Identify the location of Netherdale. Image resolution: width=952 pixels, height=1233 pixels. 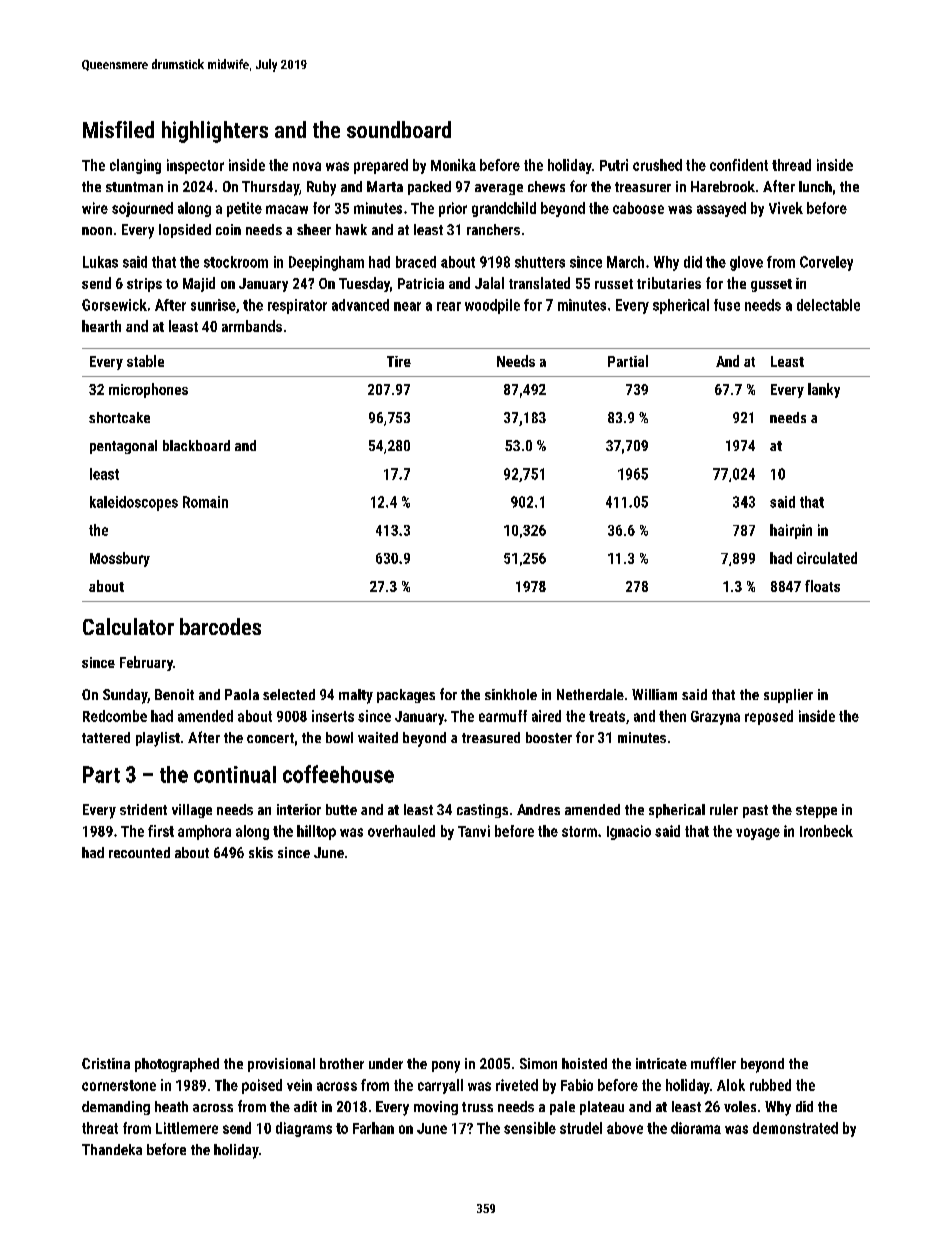
(590, 694).
